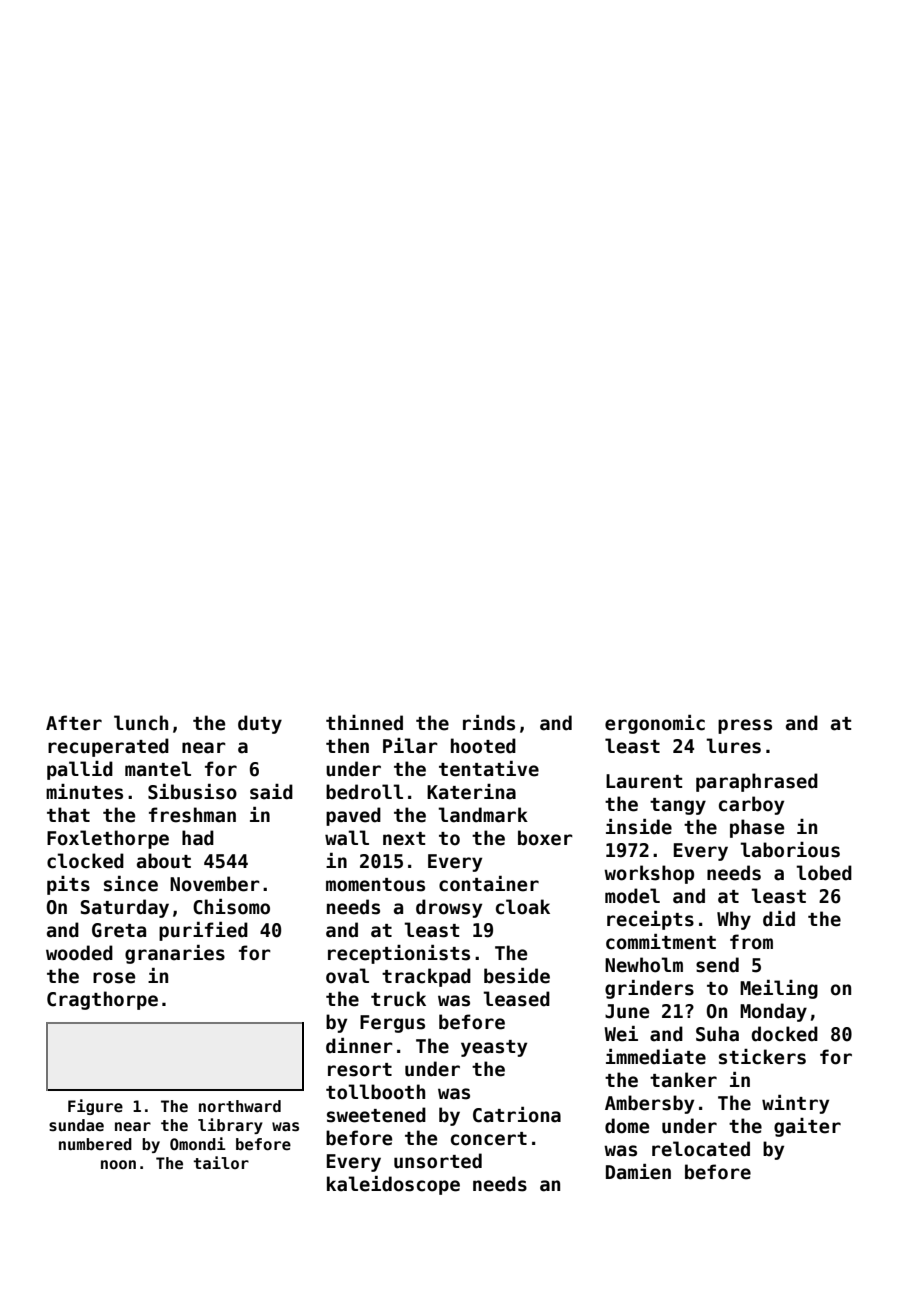 This screenshot has height=1316, width=908. What do you see at coordinates (655, 724) in the screenshot?
I see `ergonomic` at bounding box center [655, 724].
